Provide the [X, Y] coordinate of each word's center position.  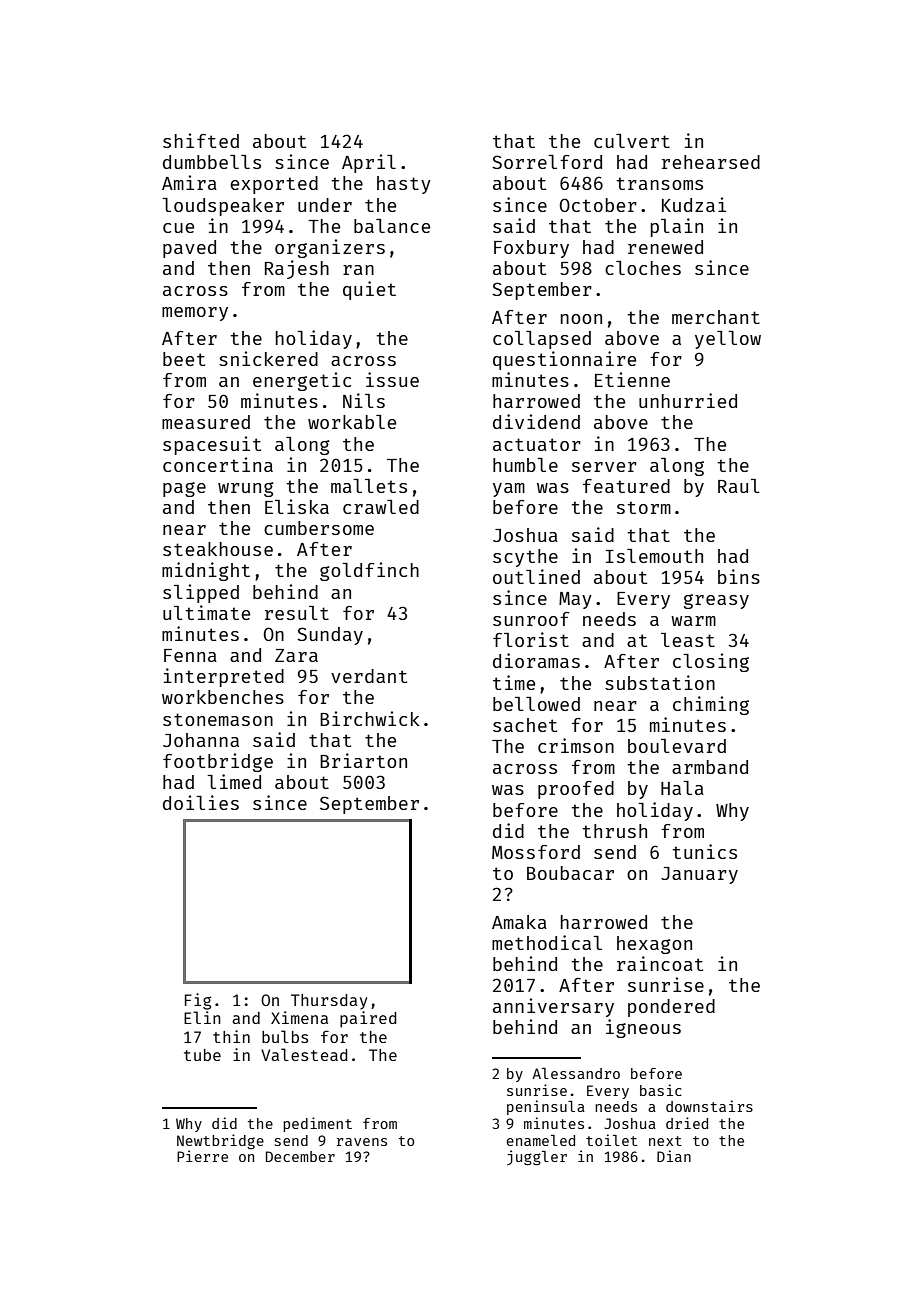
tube [202, 1055]
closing [711, 662]
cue [178, 228]
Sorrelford [547, 162]
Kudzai [694, 204]
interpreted [224, 677]
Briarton [363, 760]
